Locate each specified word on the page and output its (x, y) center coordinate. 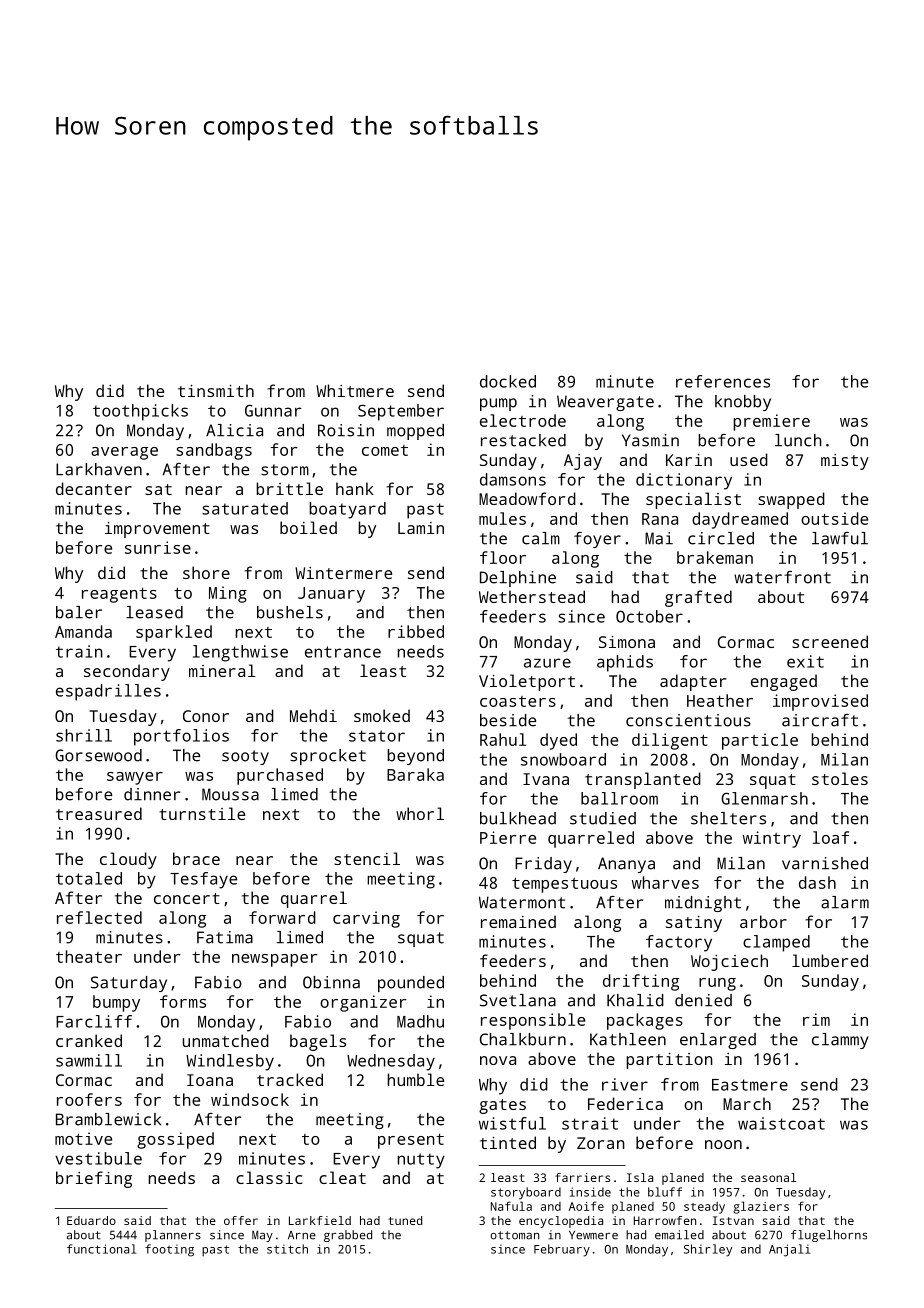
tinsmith (216, 390)
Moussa (230, 794)
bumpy (116, 1003)
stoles (840, 778)
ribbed (416, 631)
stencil (367, 858)
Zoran (601, 1143)
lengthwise (240, 653)
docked (508, 381)
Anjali (790, 1250)
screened (830, 641)
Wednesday (391, 1062)
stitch (287, 1249)
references (723, 381)
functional (101, 1249)
